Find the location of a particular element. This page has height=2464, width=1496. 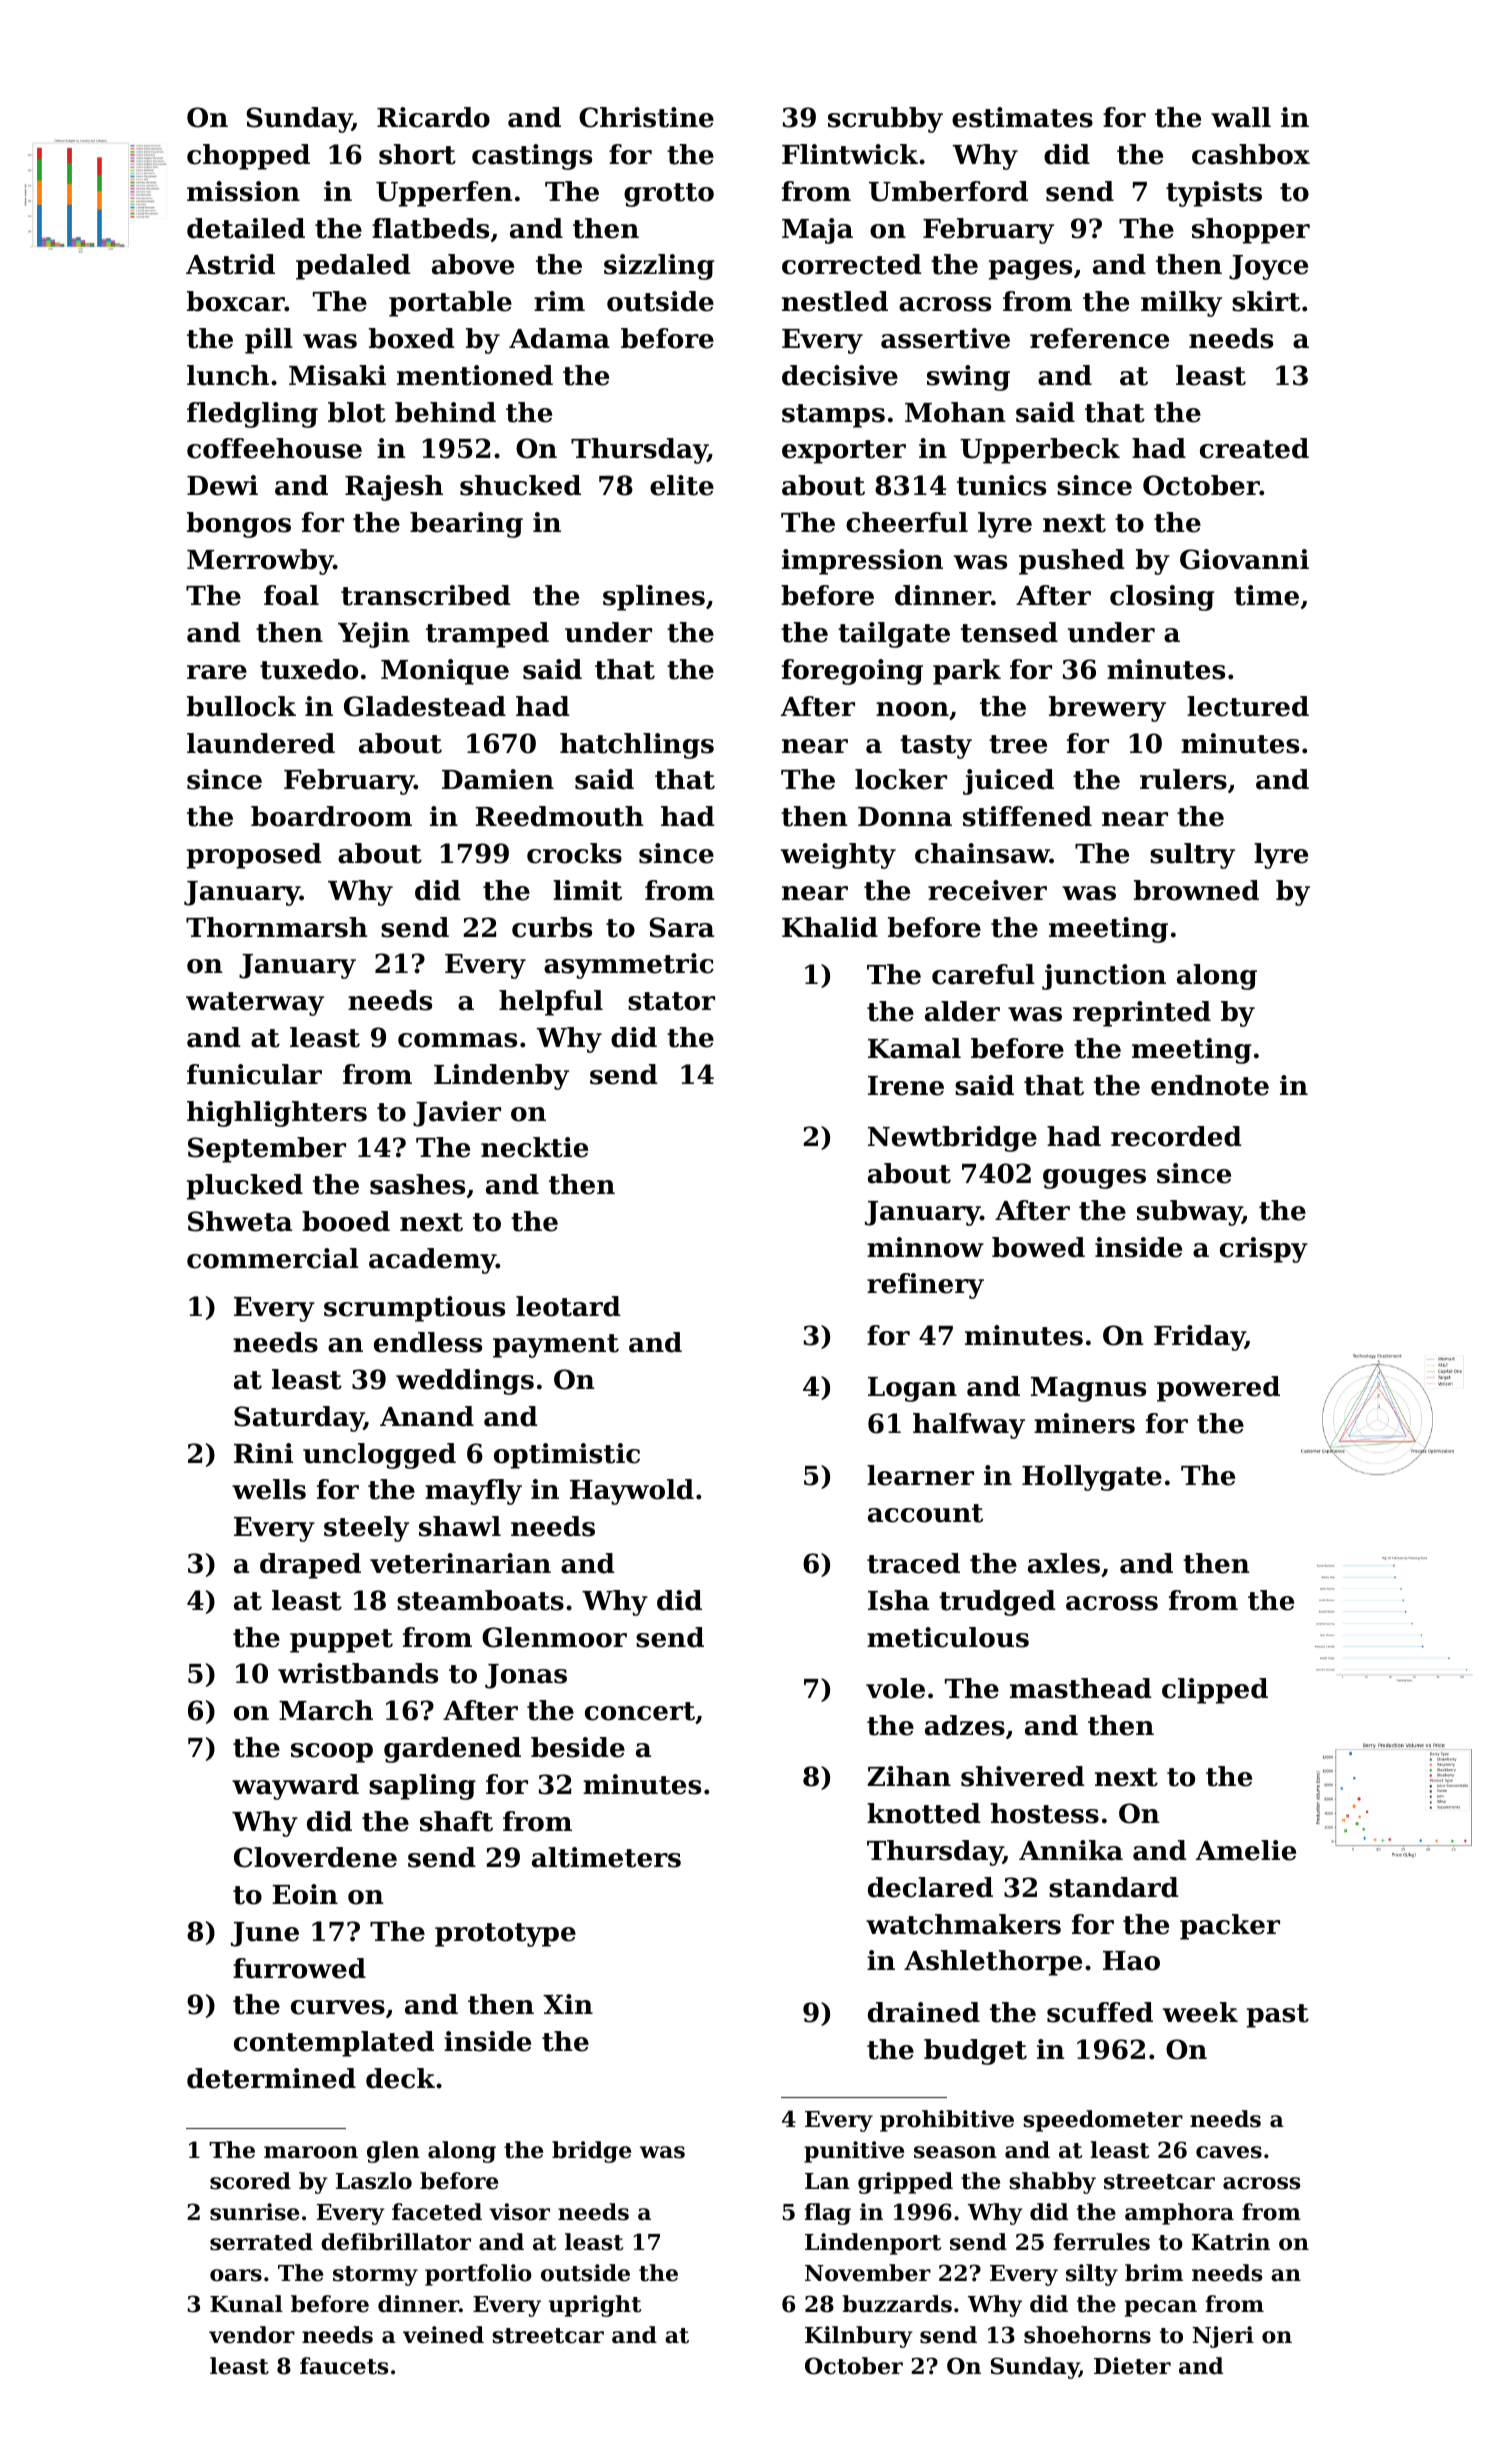

lectured is located at coordinates (1248, 706).
